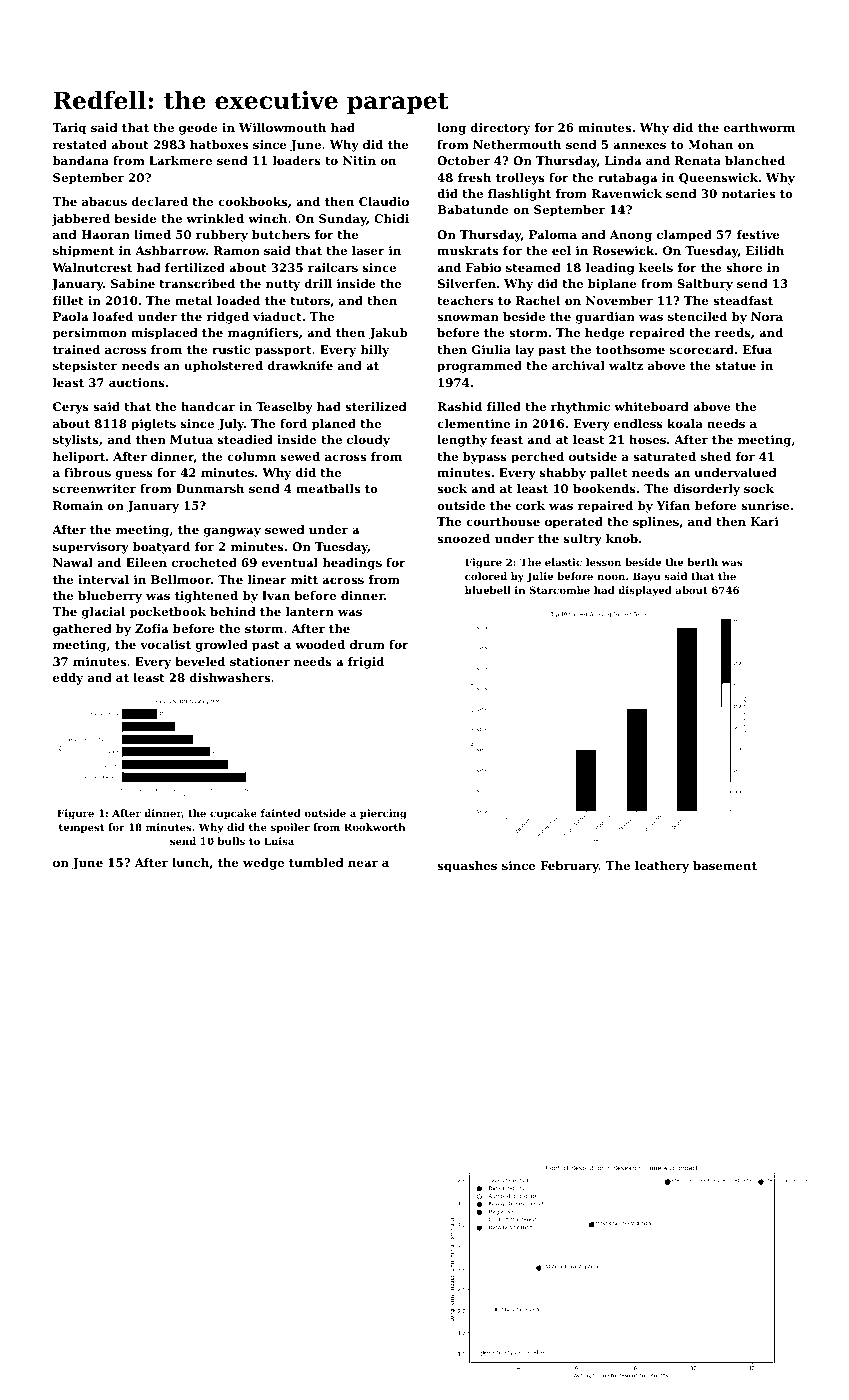 This screenshot has height=1400, width=849. I want to click on behind, so click(233, 611).
